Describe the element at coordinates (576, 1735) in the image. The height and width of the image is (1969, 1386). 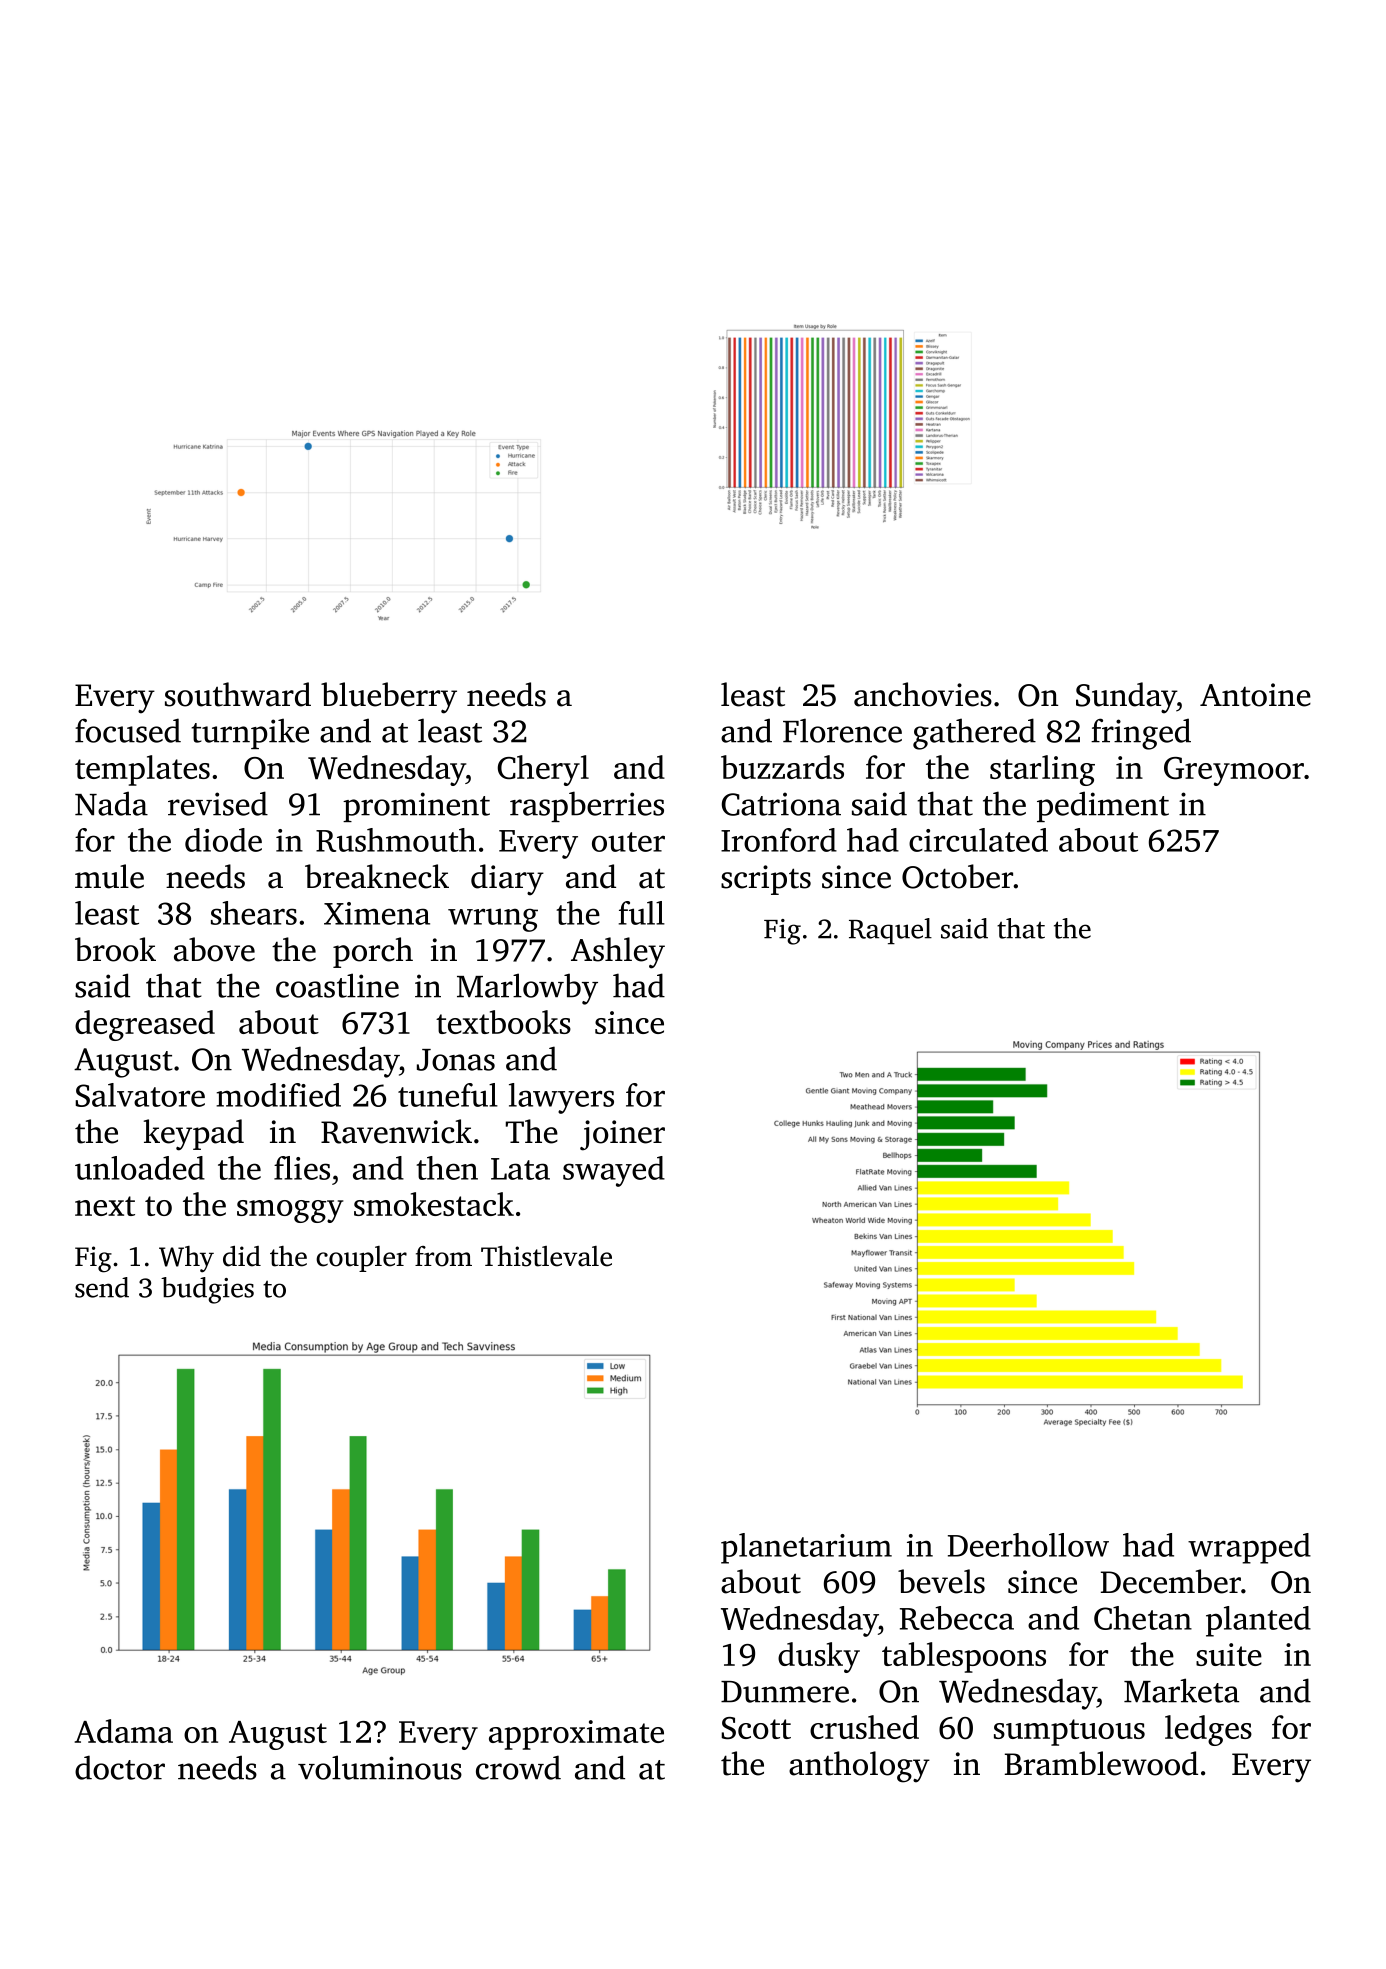
I see `approximate` at that location.
